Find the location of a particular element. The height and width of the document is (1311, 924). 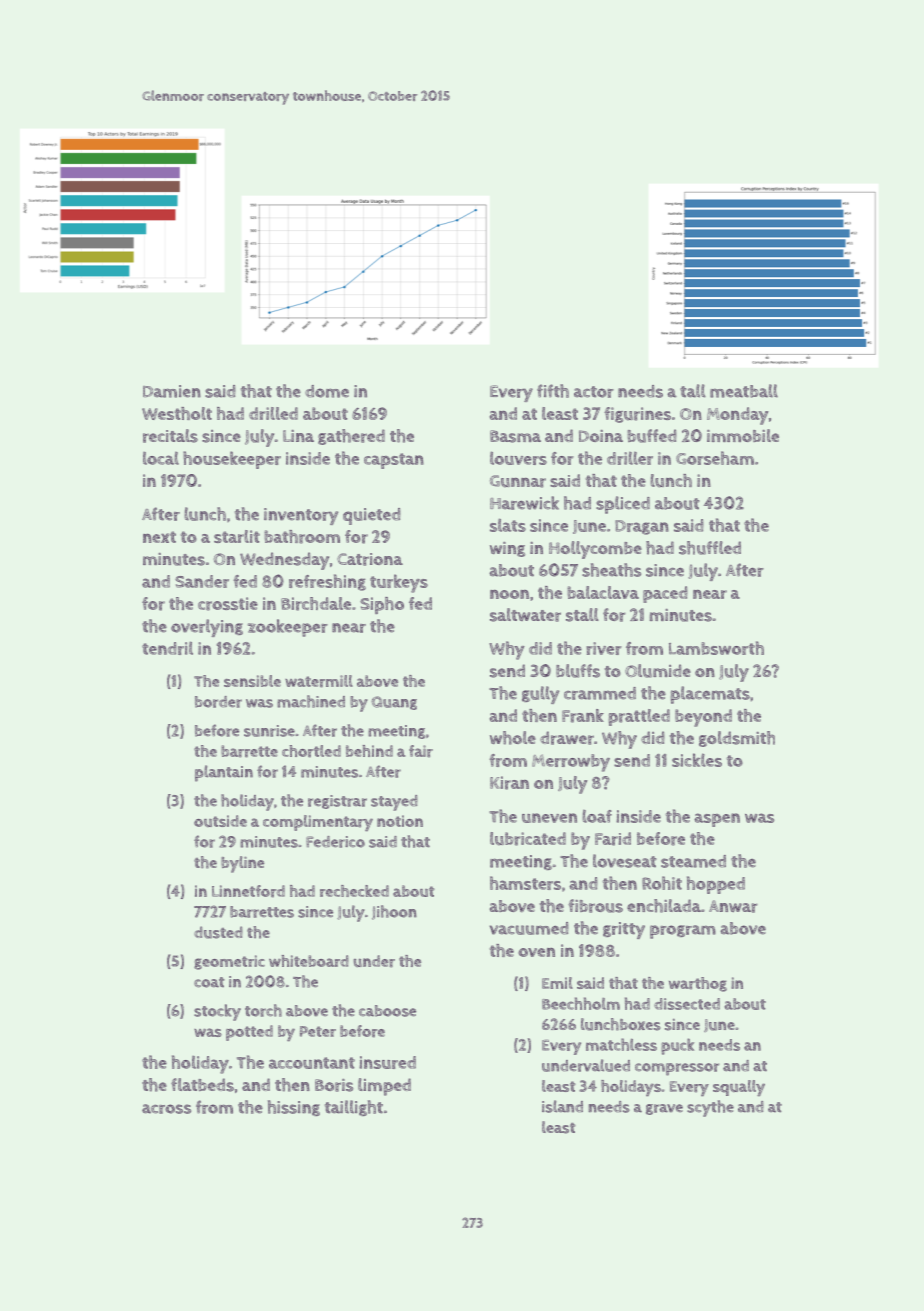

Quang is located at coordinates (394, 703).
